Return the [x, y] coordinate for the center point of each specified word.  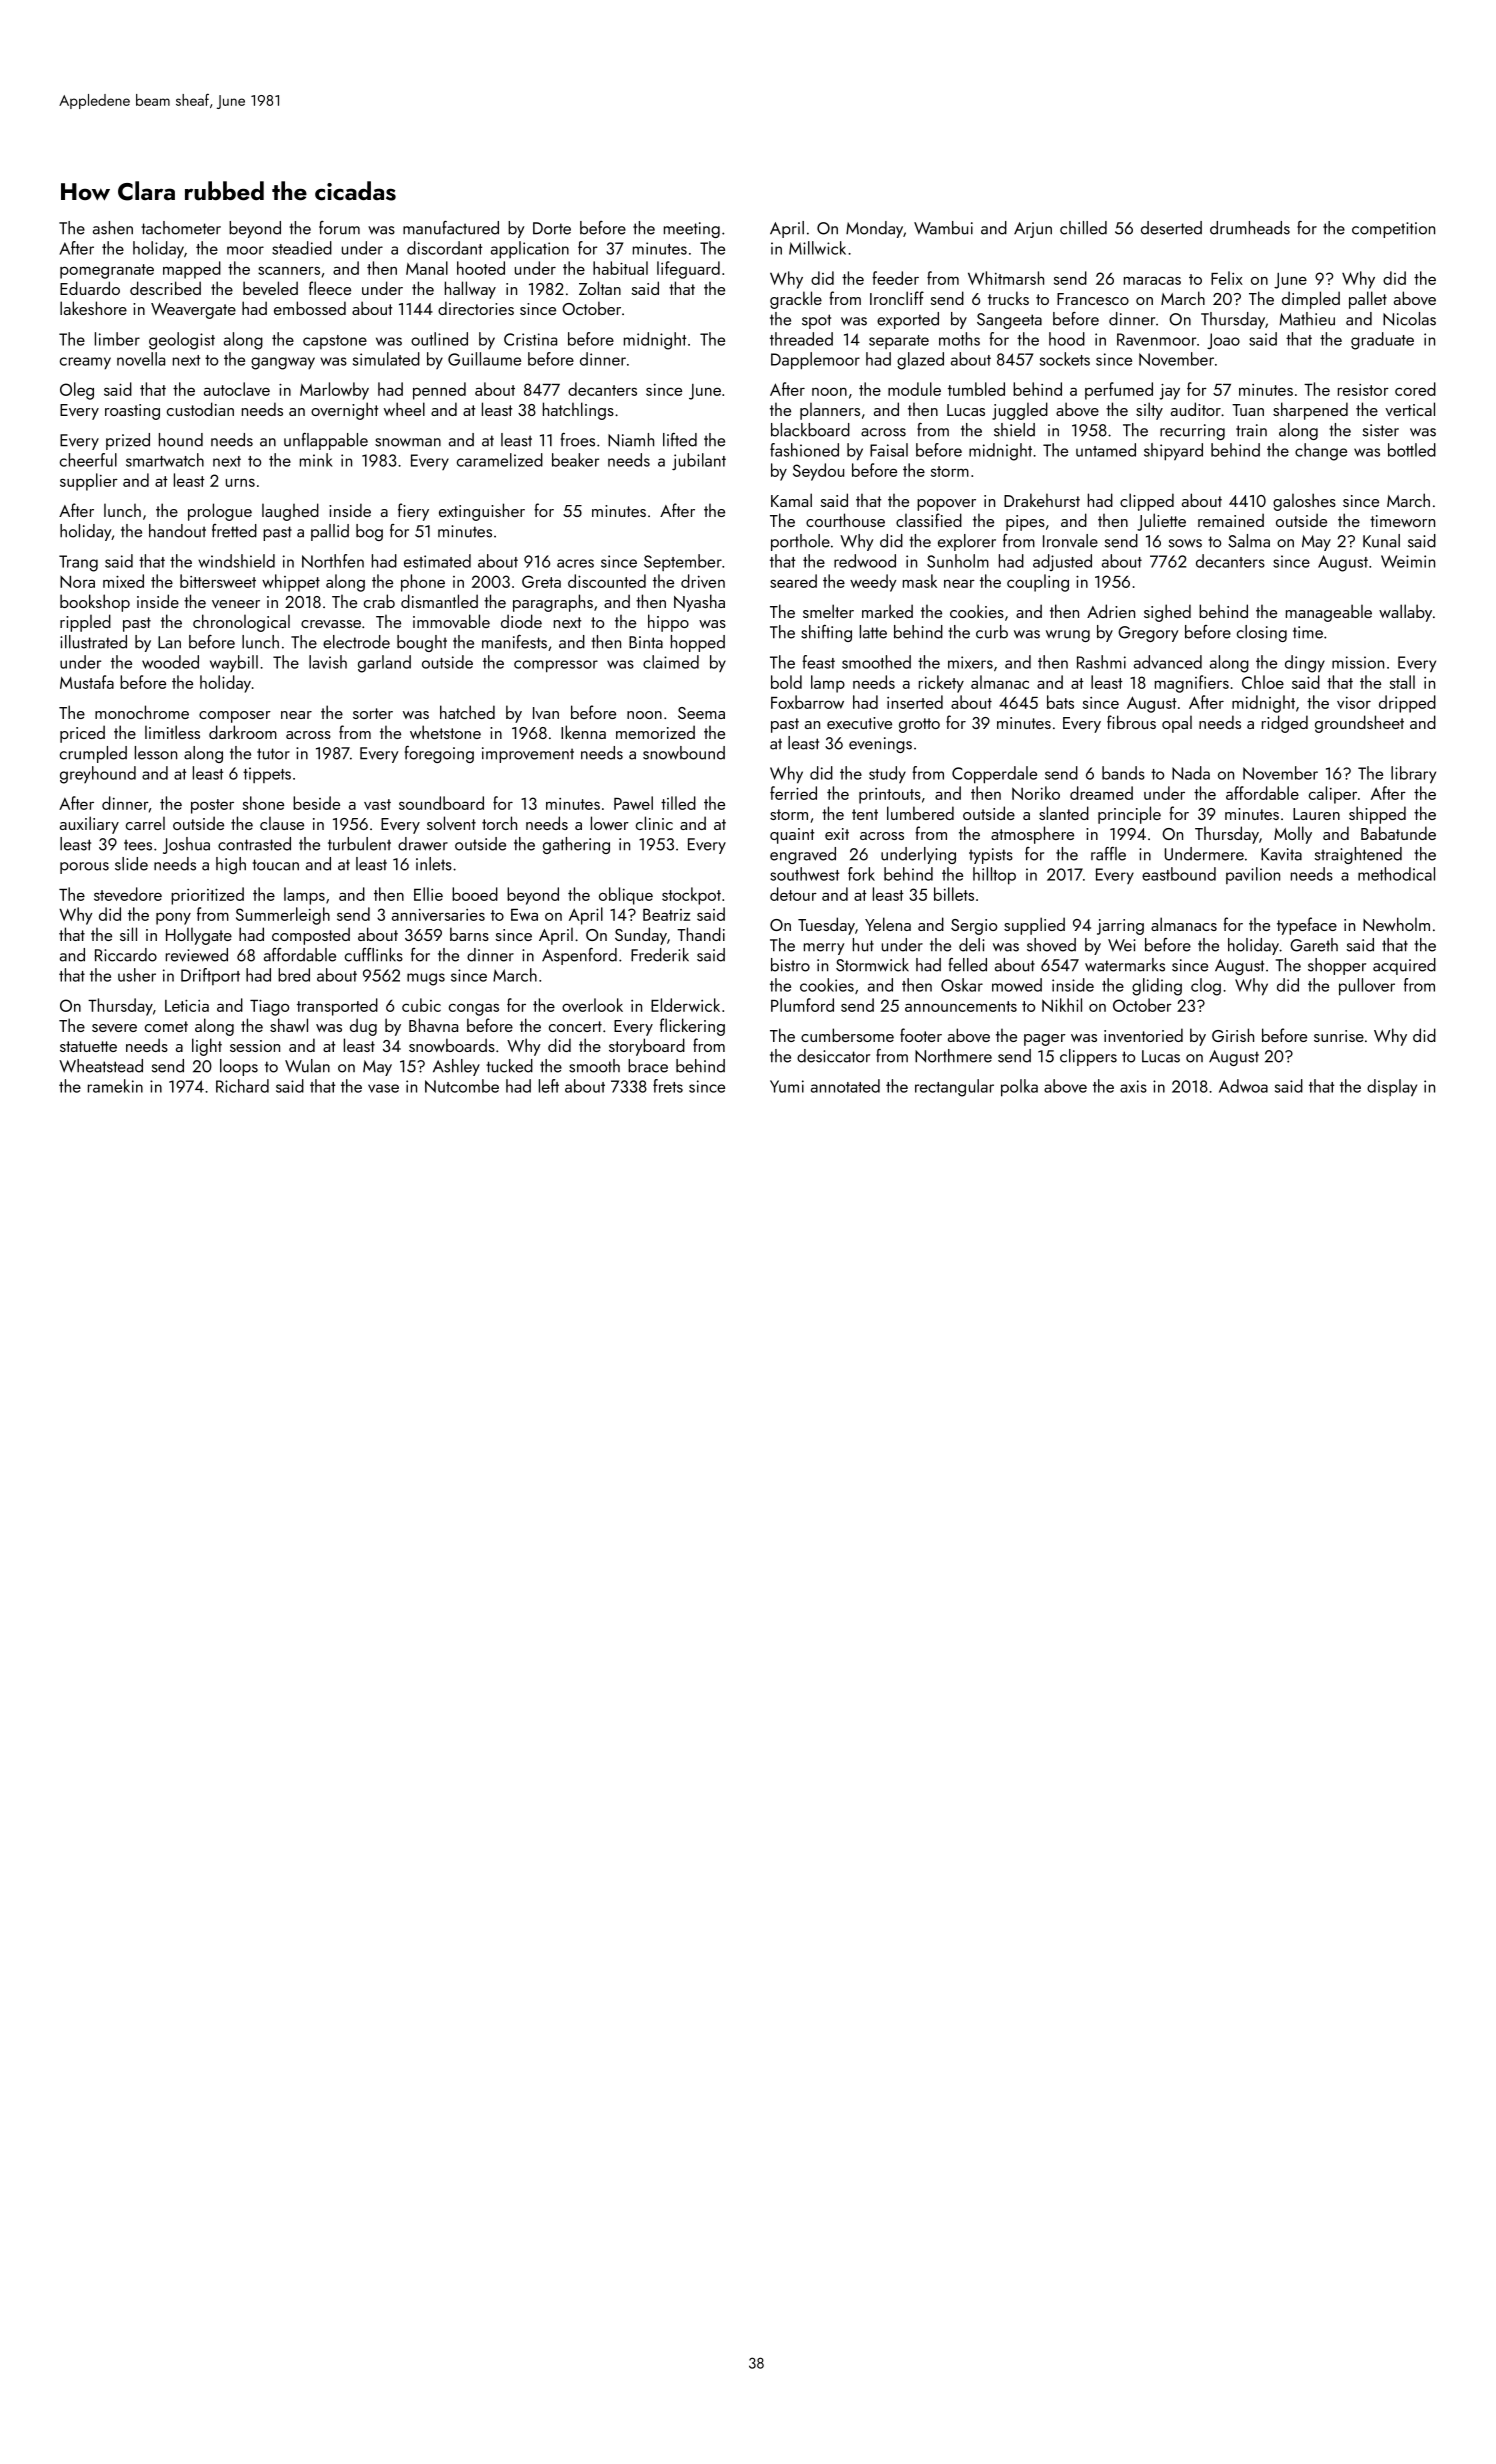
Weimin [1408, 561]
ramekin [115, 1086]
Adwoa [1243, 1086]
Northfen [333, 561]
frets [668, 1086]
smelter [828, 611]
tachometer [181, 228]
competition [1393, 230]
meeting [692, 230]
